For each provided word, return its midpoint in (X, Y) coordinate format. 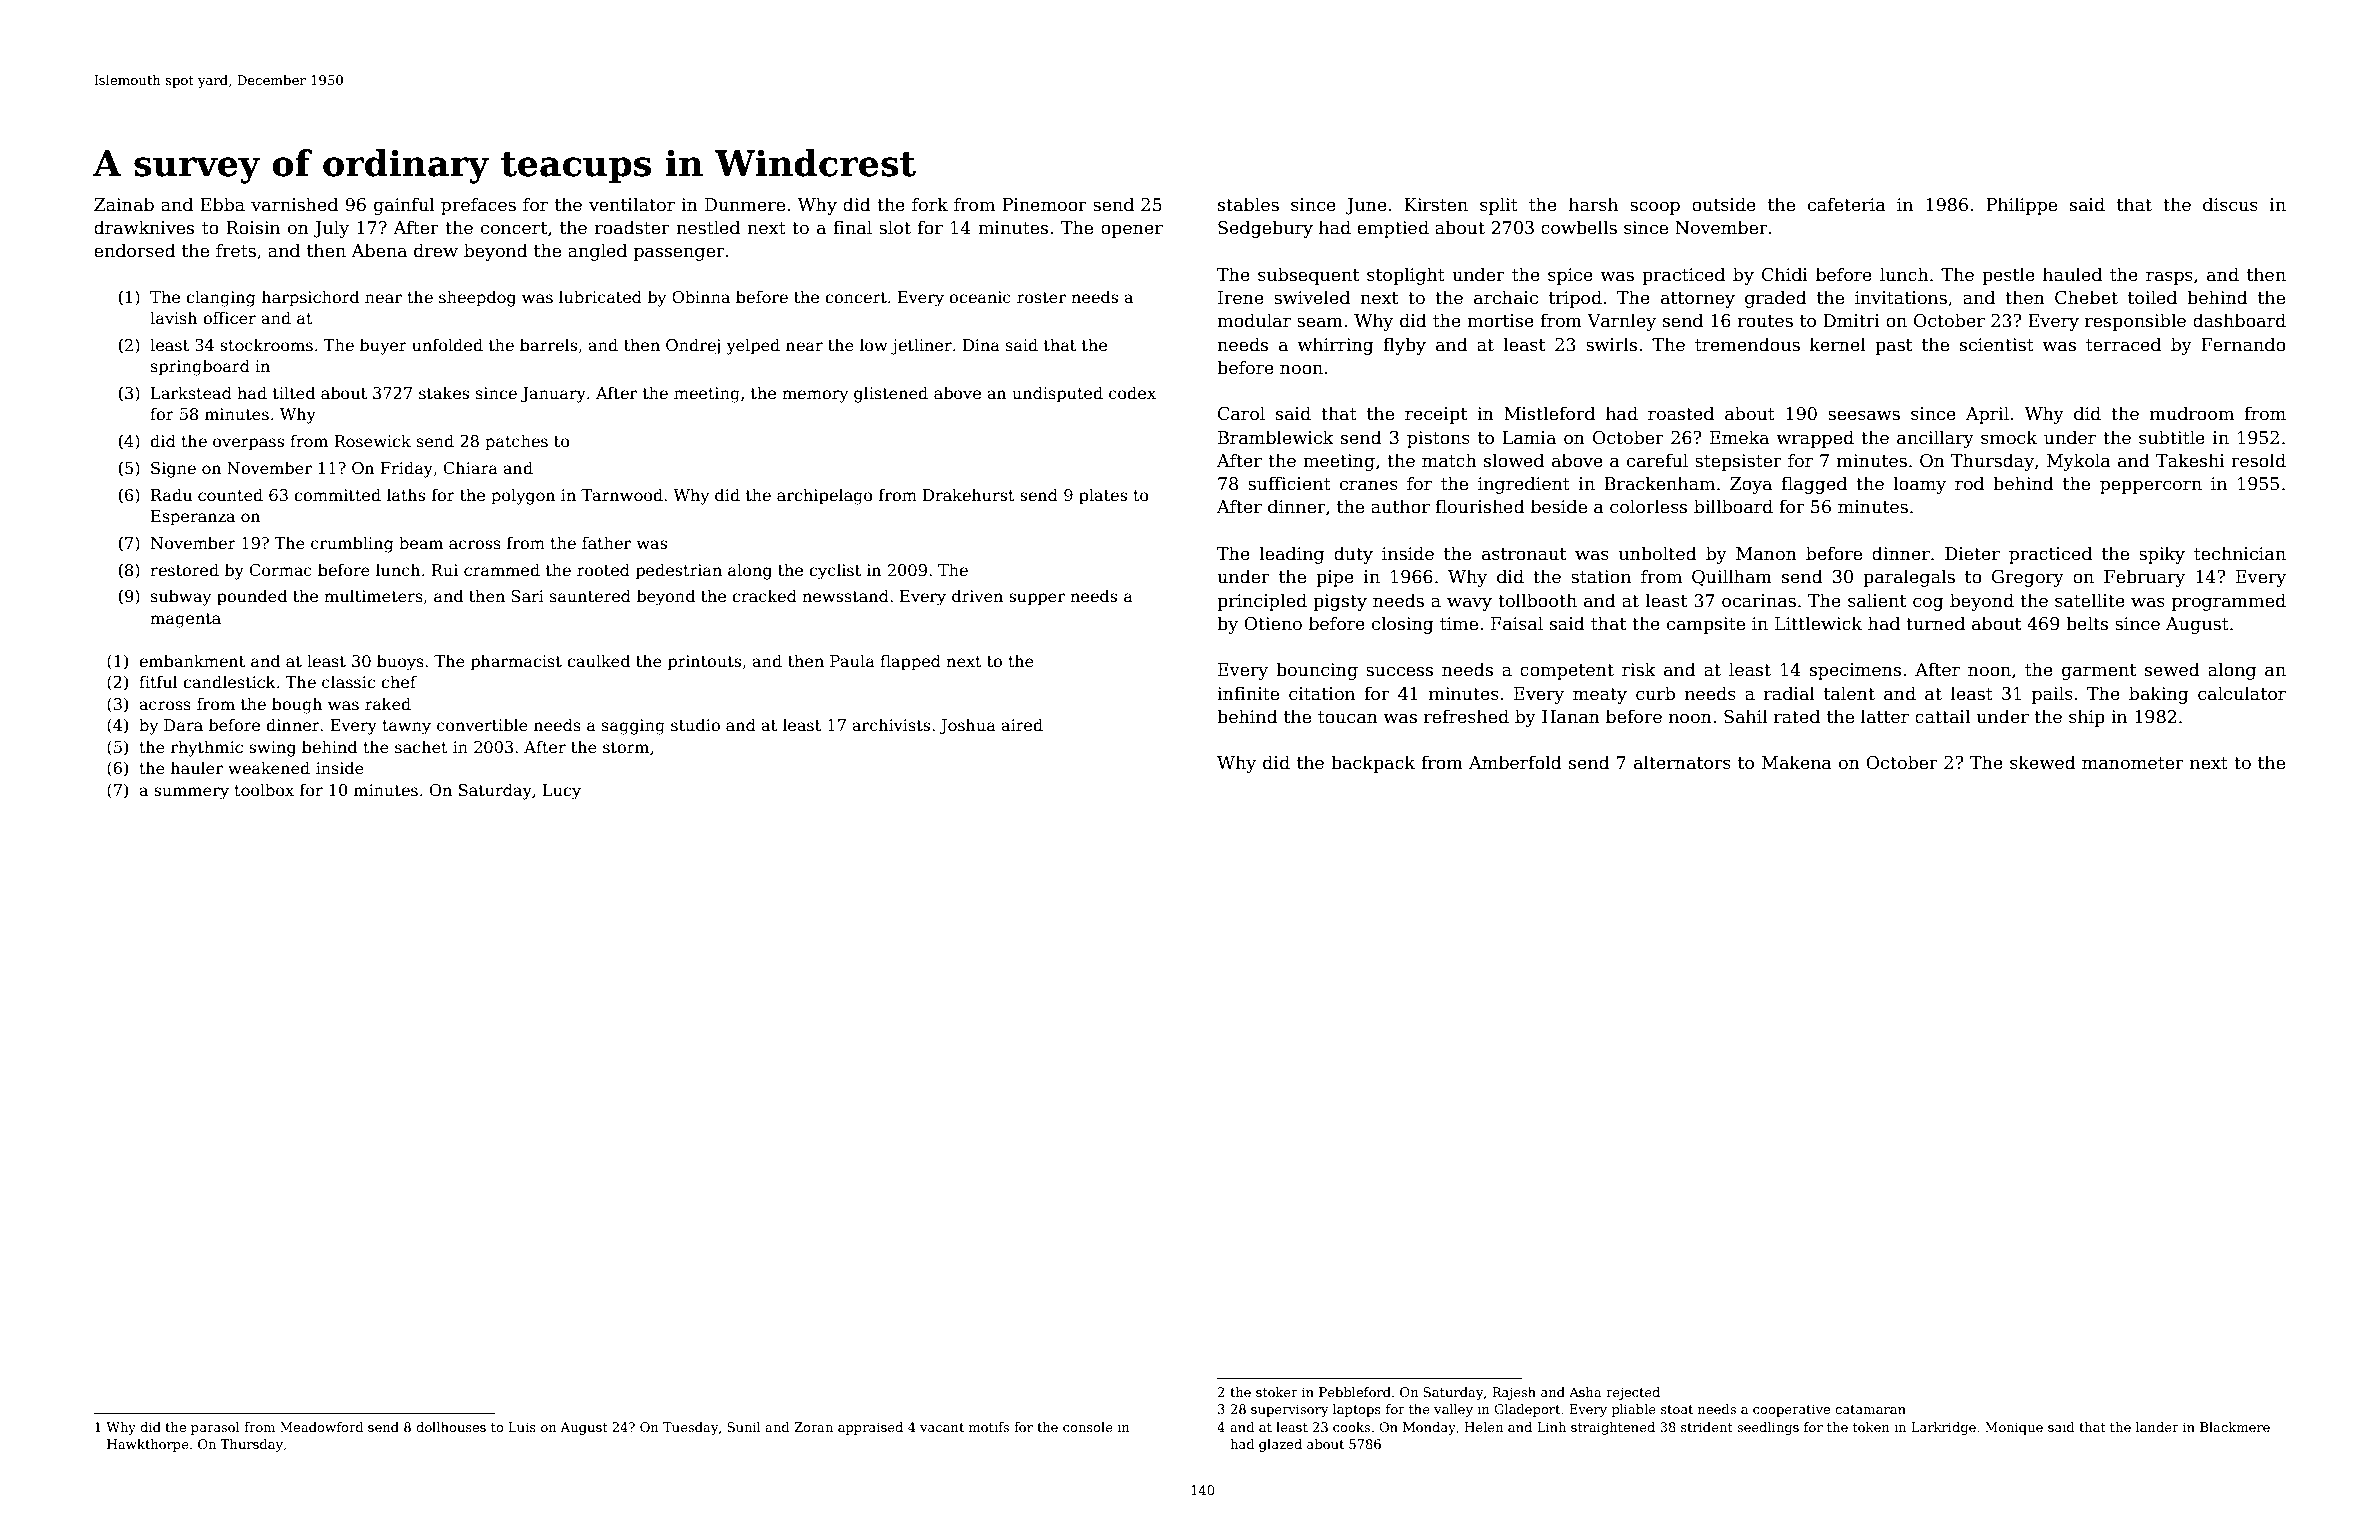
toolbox (264, 790)
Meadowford (321, 1427)
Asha (1585, 1392)
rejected (1633, 1393)
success (1399, 671)
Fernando (2243, 344)
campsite (1706, 625)
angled (597, 252)
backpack (1373, 764)
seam (1320, 322)
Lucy (562, 792)
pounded (252, 597)
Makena (1797, 762)
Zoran (813, 1427)
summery (191, 793)
